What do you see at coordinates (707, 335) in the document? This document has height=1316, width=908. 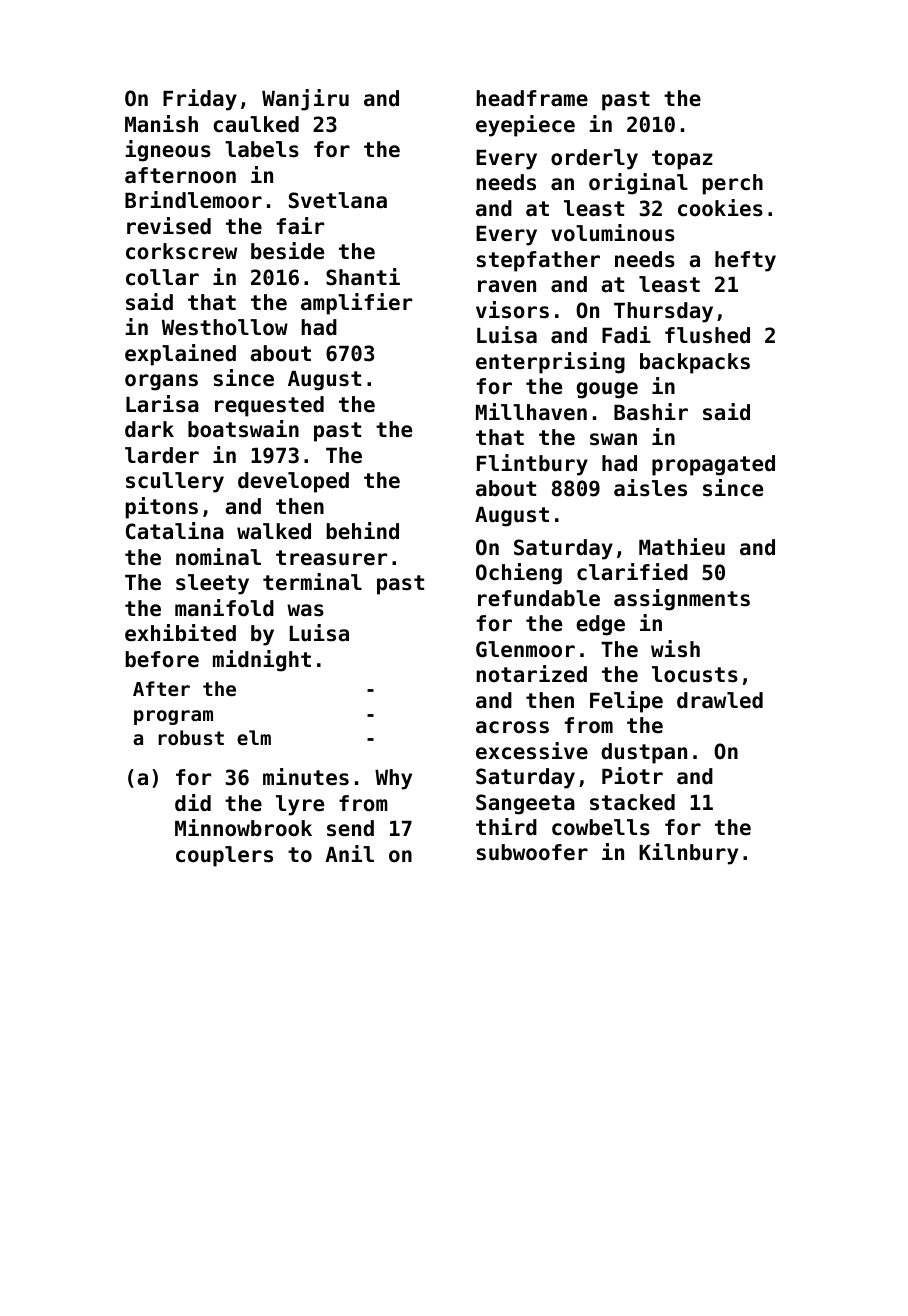 I see `flushed` at bounding box center [707, 335].
